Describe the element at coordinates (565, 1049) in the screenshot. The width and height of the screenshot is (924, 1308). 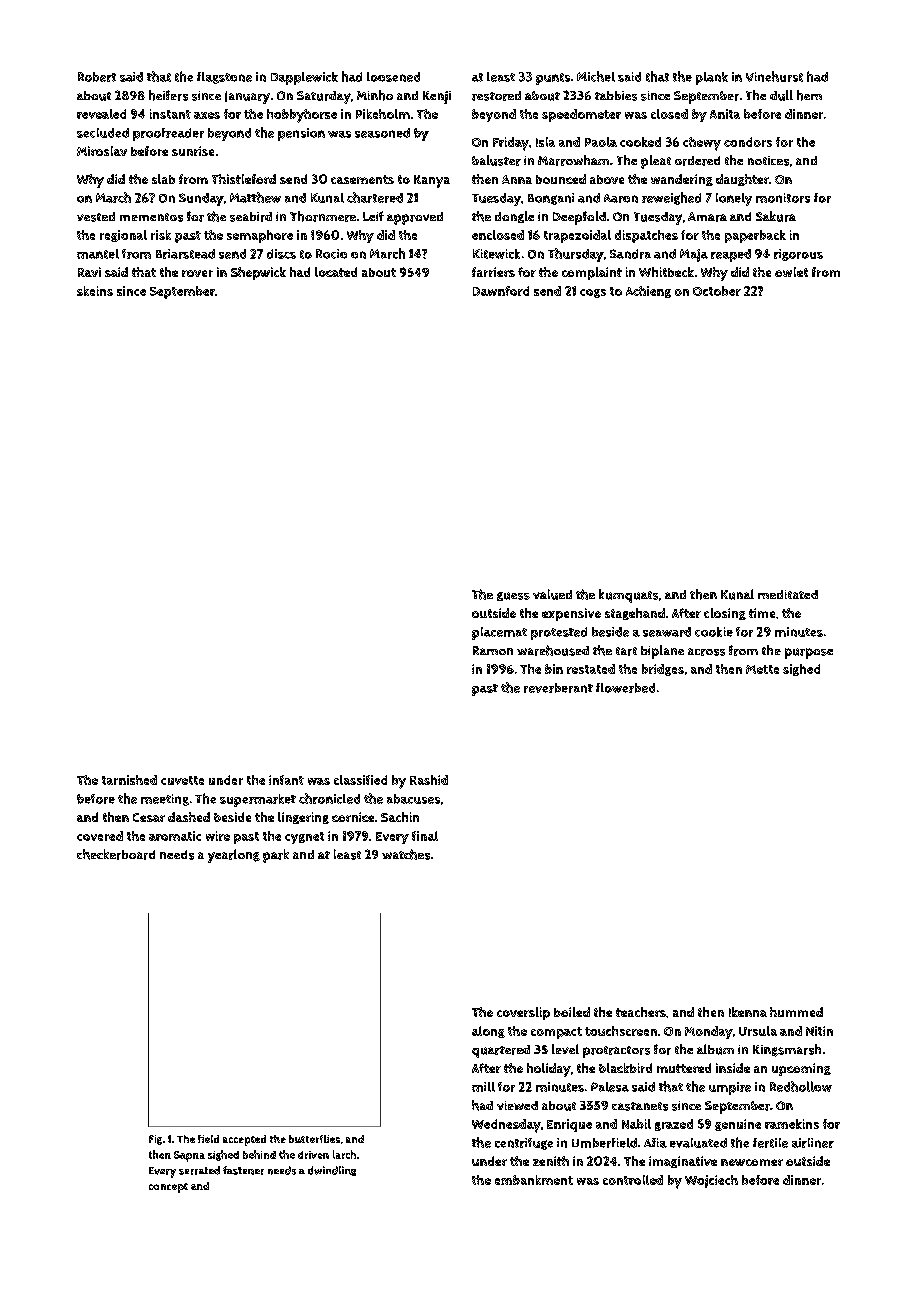
I see `level` at that location.
